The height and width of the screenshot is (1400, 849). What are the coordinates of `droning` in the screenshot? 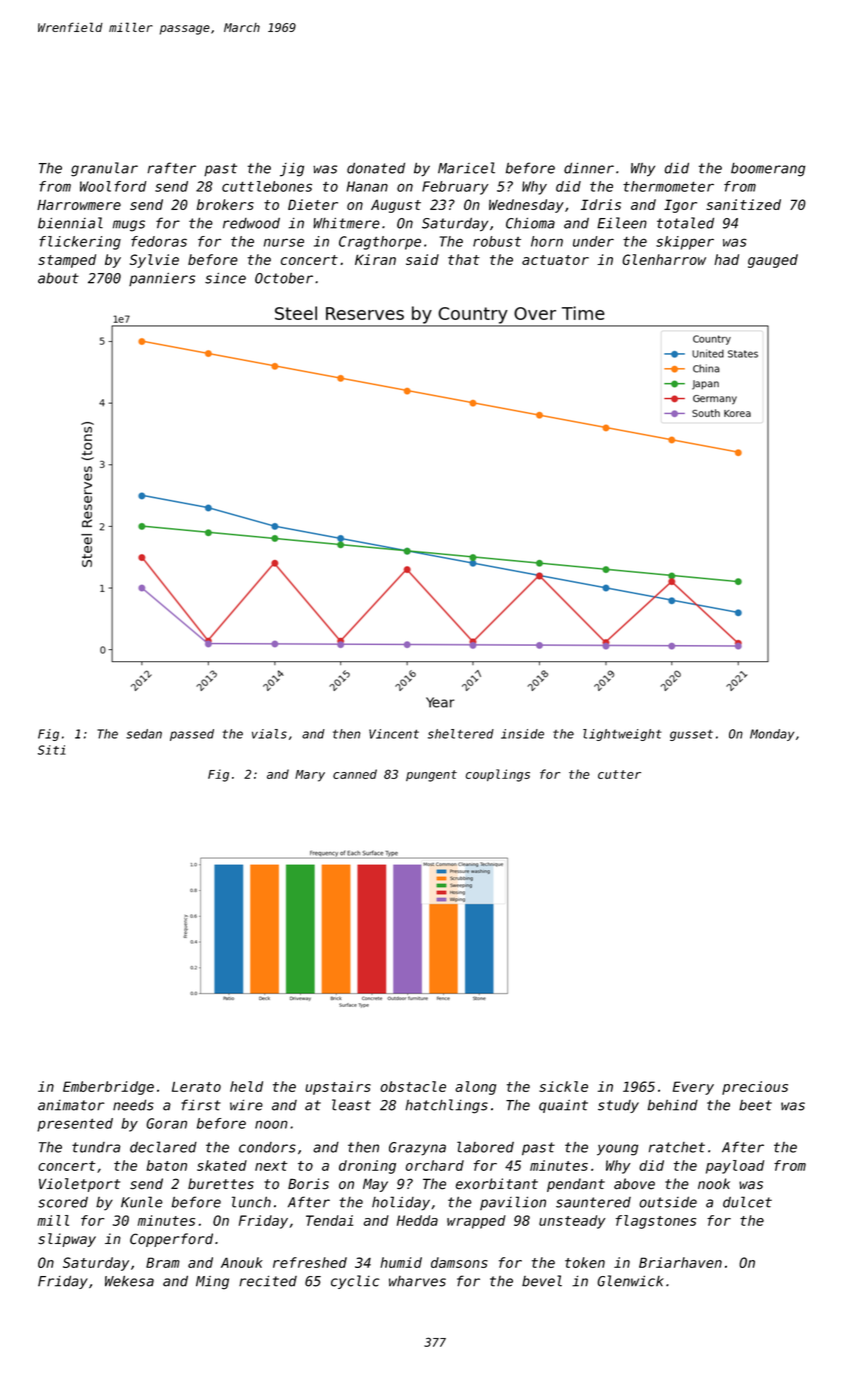 It's located at (367, 1167).
